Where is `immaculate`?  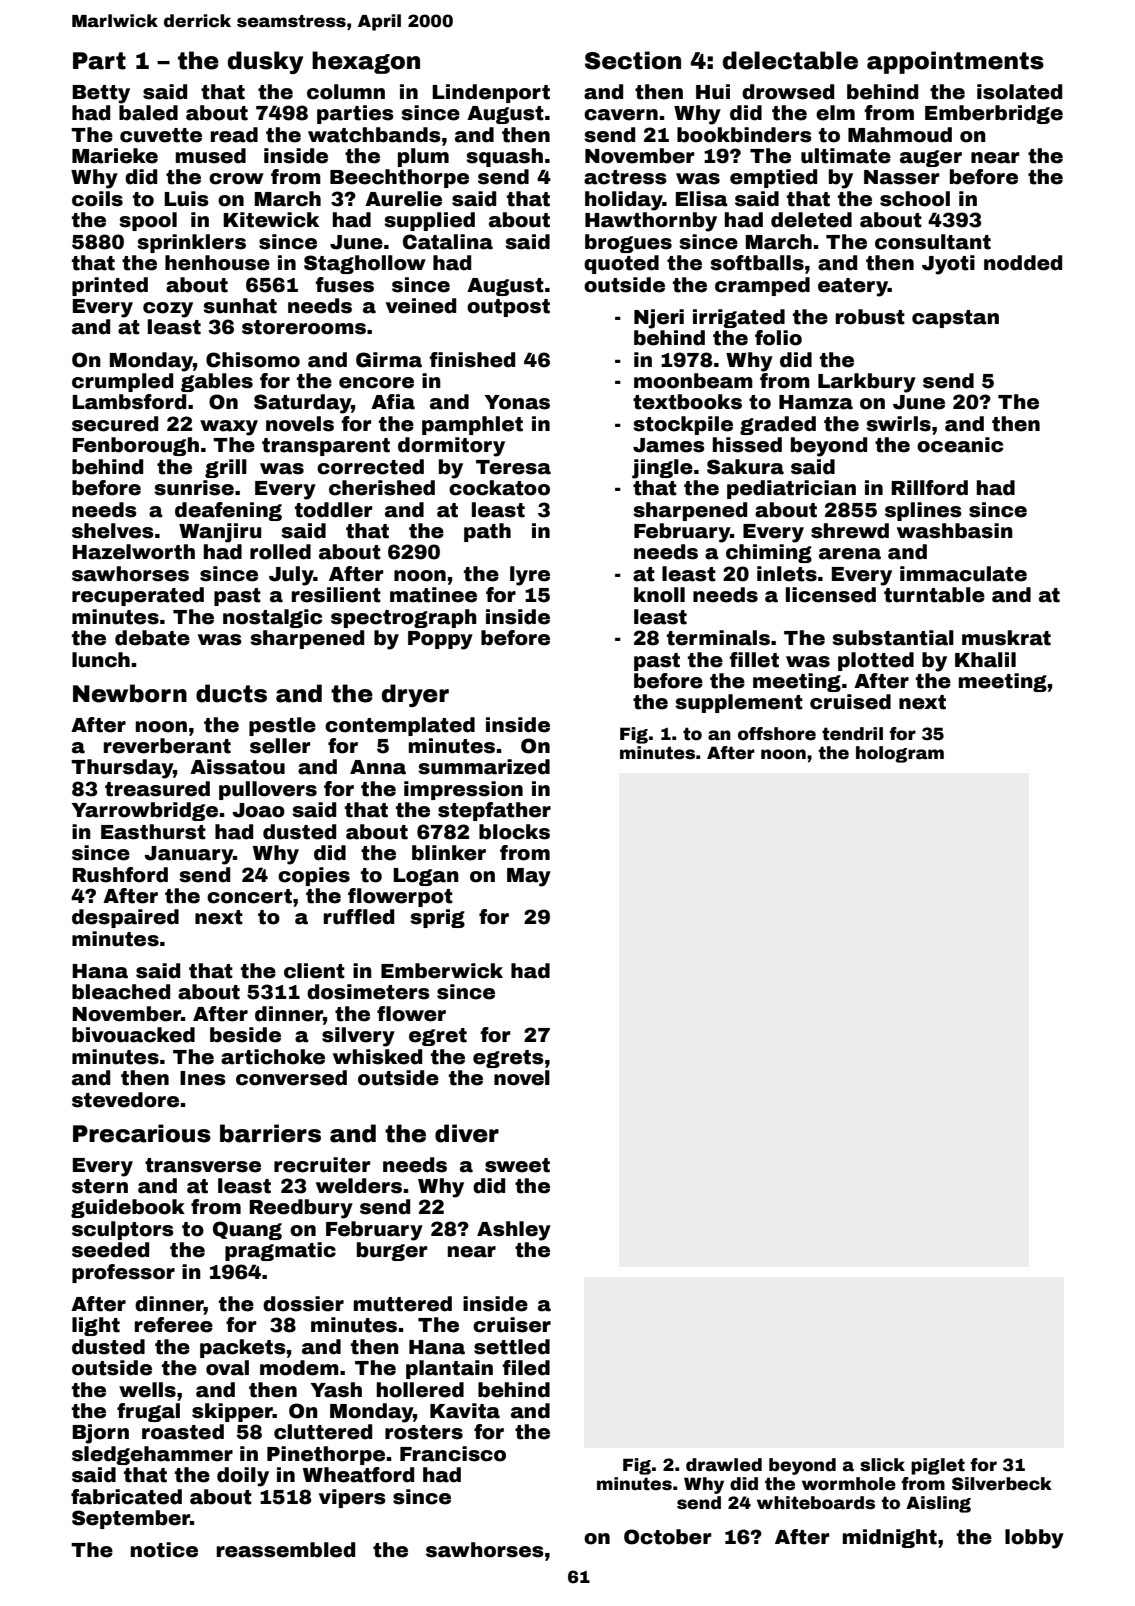 immaculate is located at coordinates (963, 574).
